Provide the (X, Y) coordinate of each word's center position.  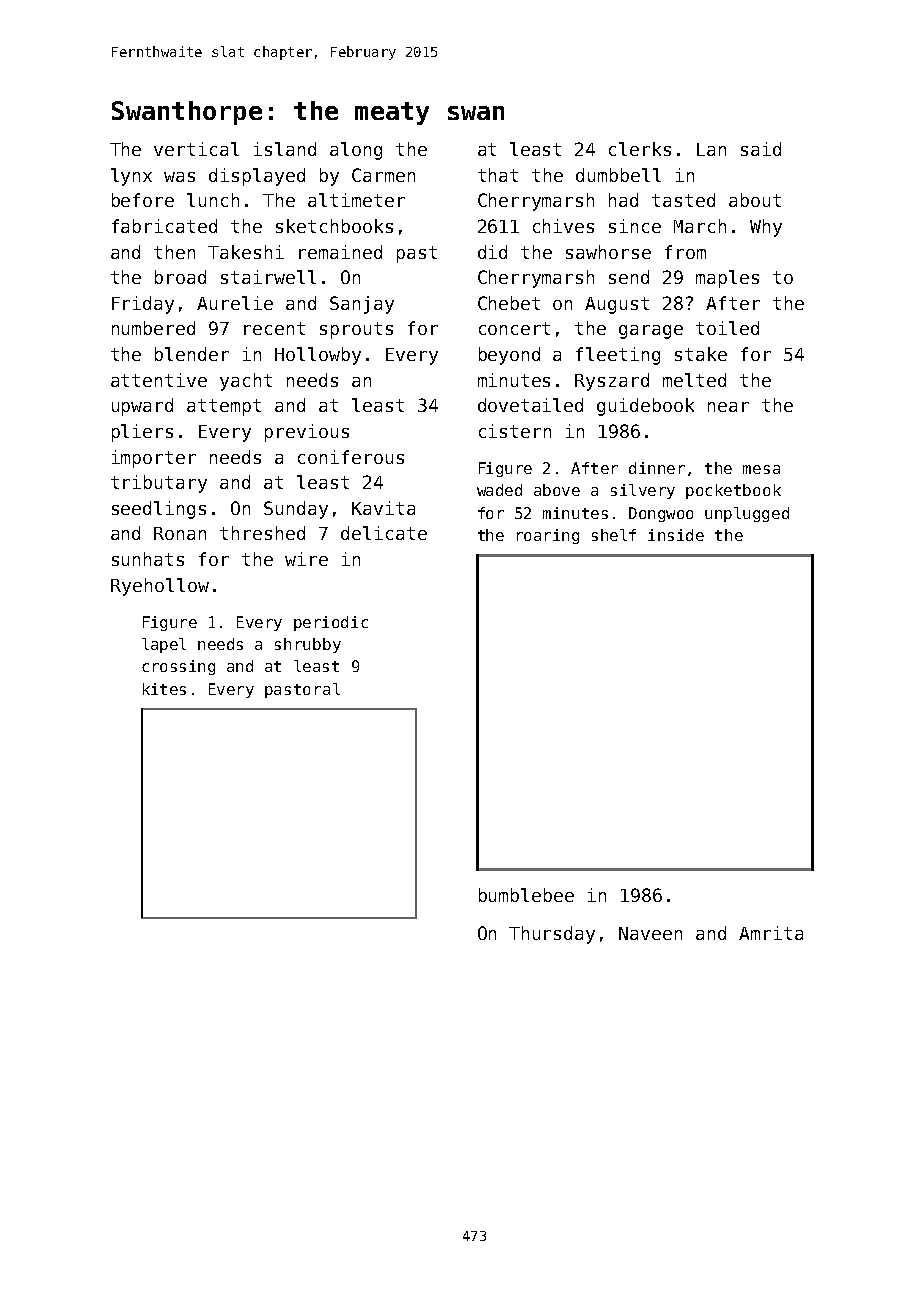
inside (676, 535)
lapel (164, 645)
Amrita (771, 933)
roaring (548, 536)
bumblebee (526, 895)
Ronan (180, 533)
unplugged (747, 514)
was (179, 177)
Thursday (552, 935)
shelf (614, 535)
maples (727, 279)
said (761, 149)
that (498, 175)
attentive (159, 380)
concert (514, 328)
